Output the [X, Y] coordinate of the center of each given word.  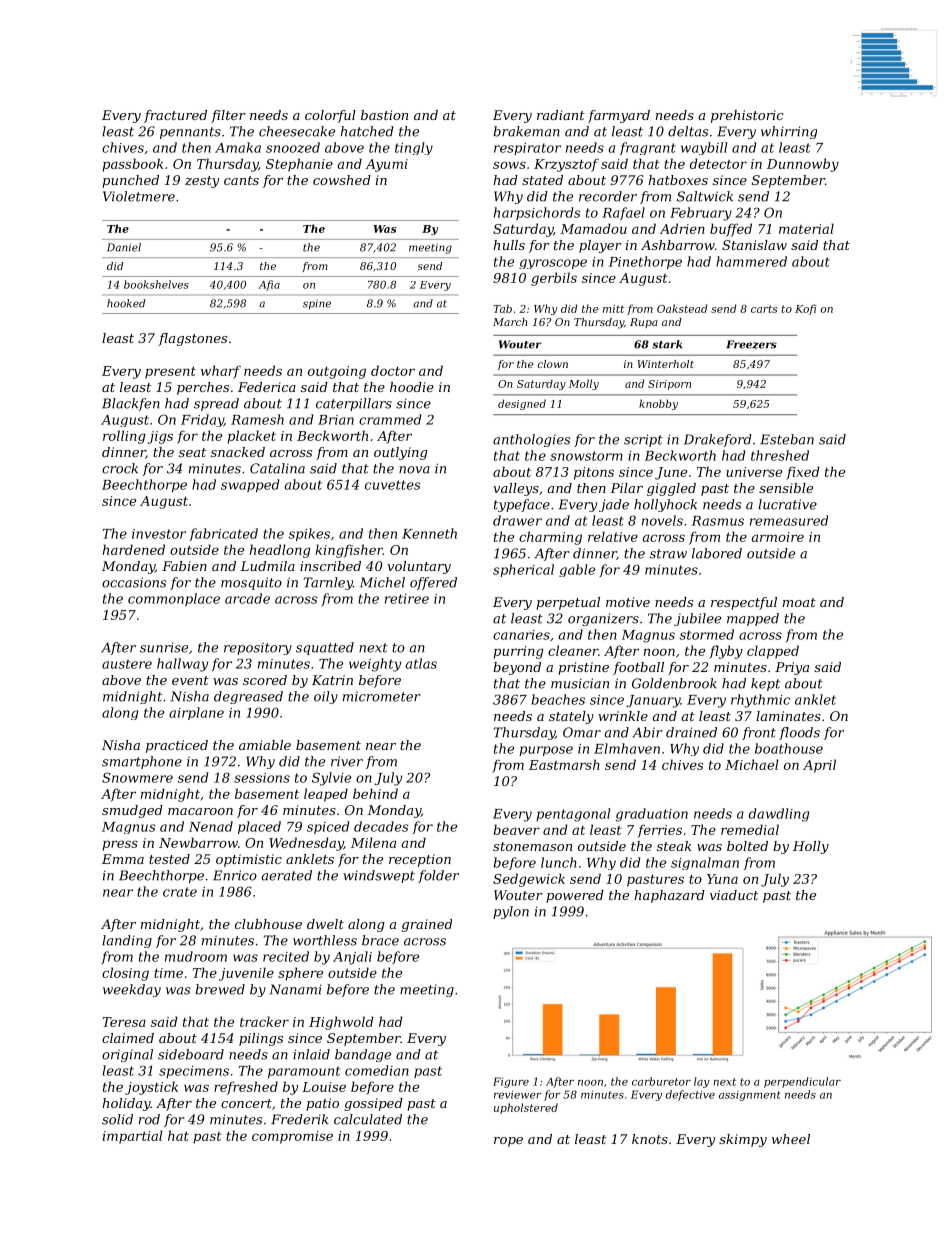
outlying [401, 453]
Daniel [124, 247]
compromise [292, 1137]
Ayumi [386, 165]
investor [159, 534]
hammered [751, 261]
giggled [671, 489]
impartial [133, 1137]
